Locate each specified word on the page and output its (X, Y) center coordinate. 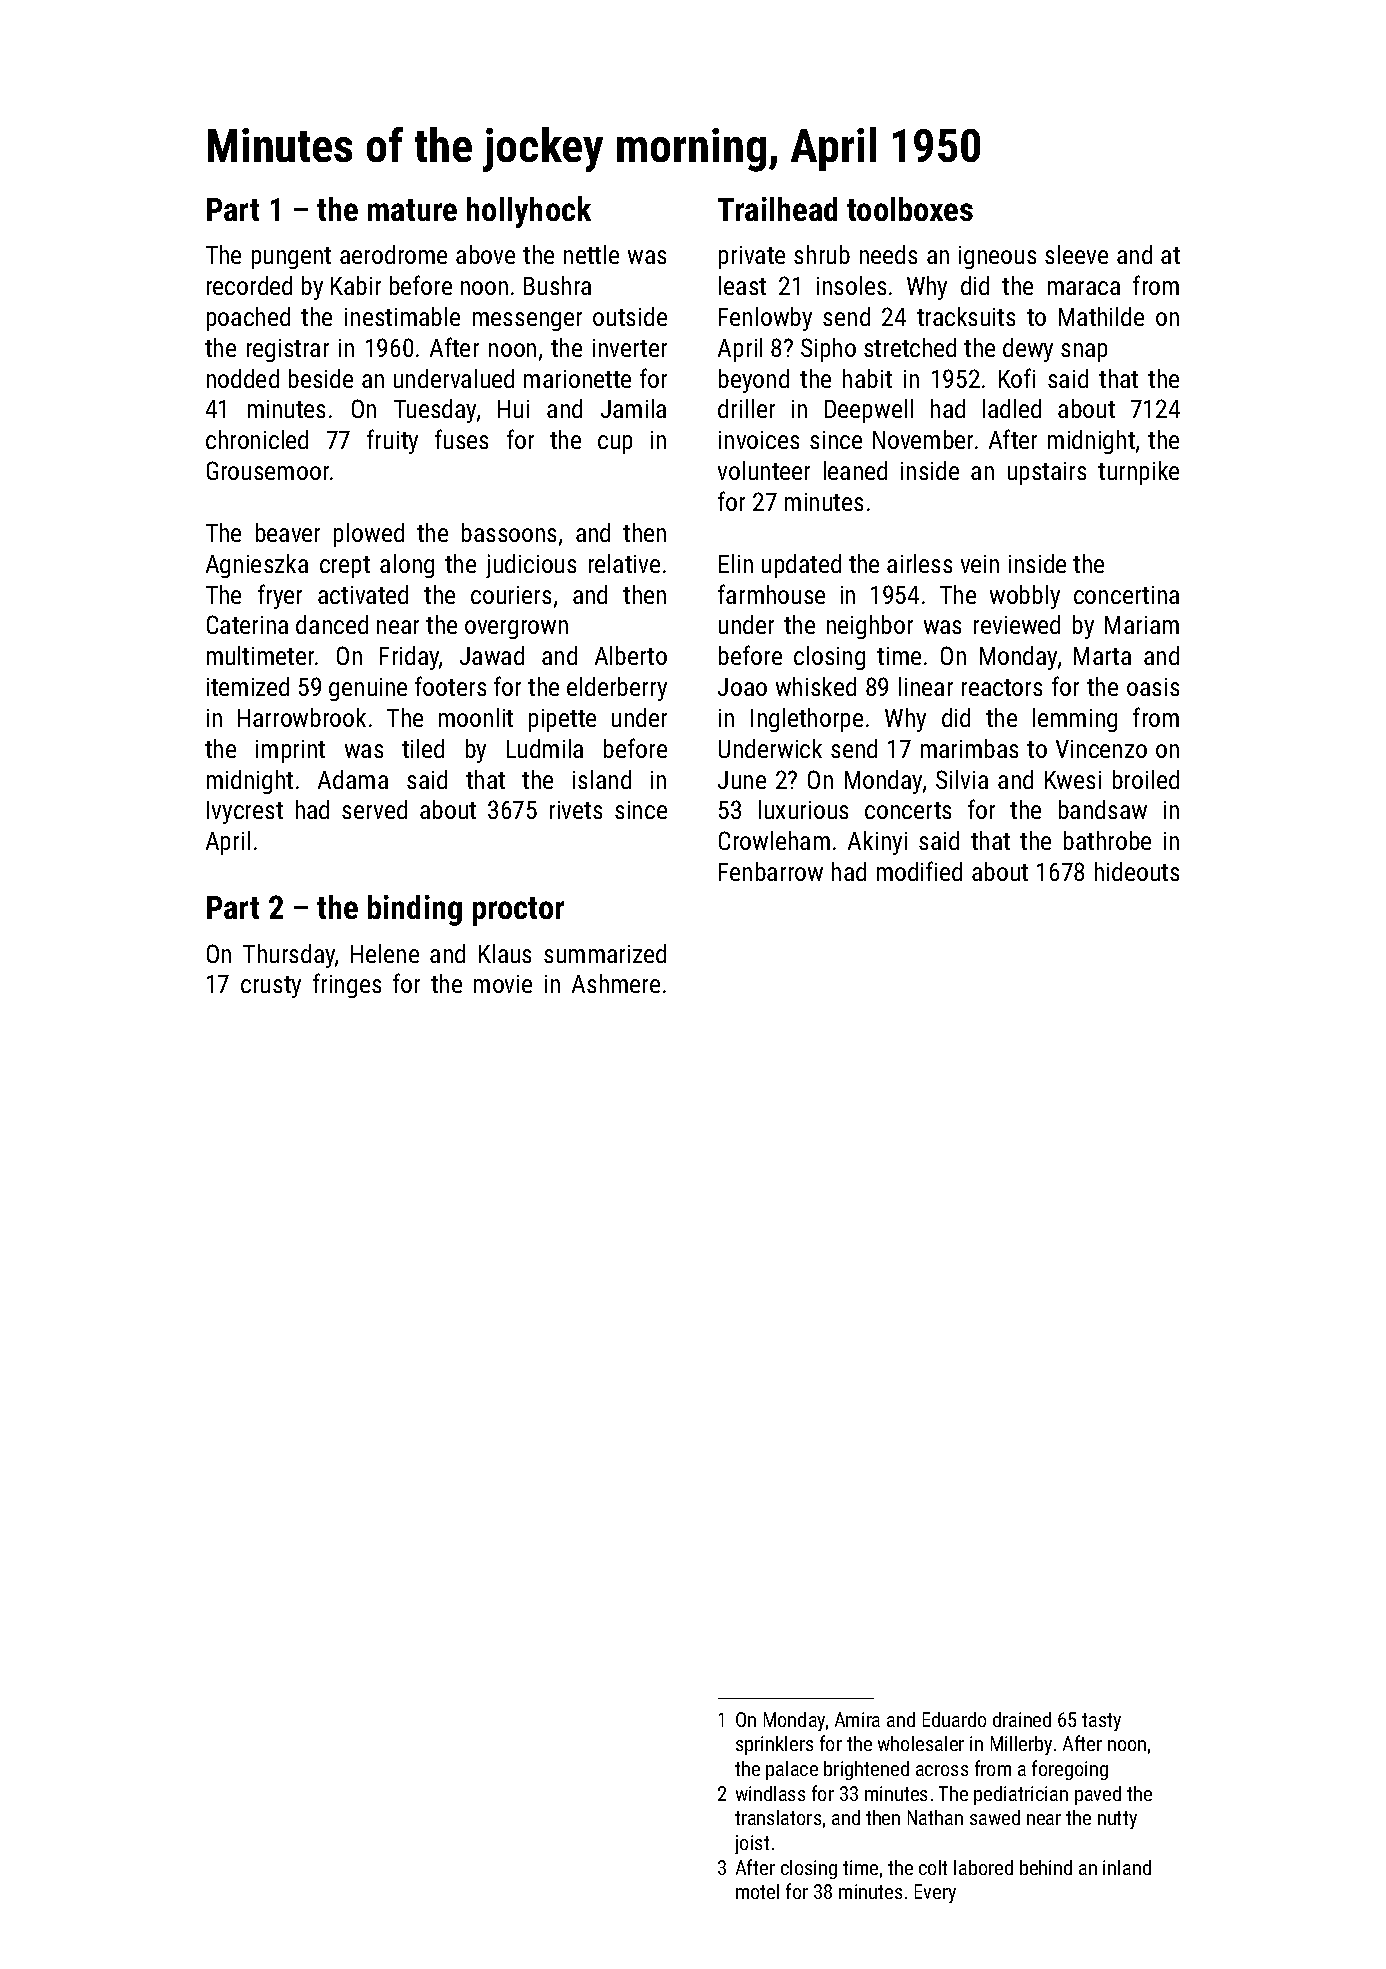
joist (752, 1844)
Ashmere (616, 983)
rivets (576, 810)
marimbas (969, 748)
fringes (347, 985)
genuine (368, 689)
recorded (249, 285)
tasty (1101, 1722)
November (923, 439)
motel (757, 1891)
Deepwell (869, 411)
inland (1127, 1867)
